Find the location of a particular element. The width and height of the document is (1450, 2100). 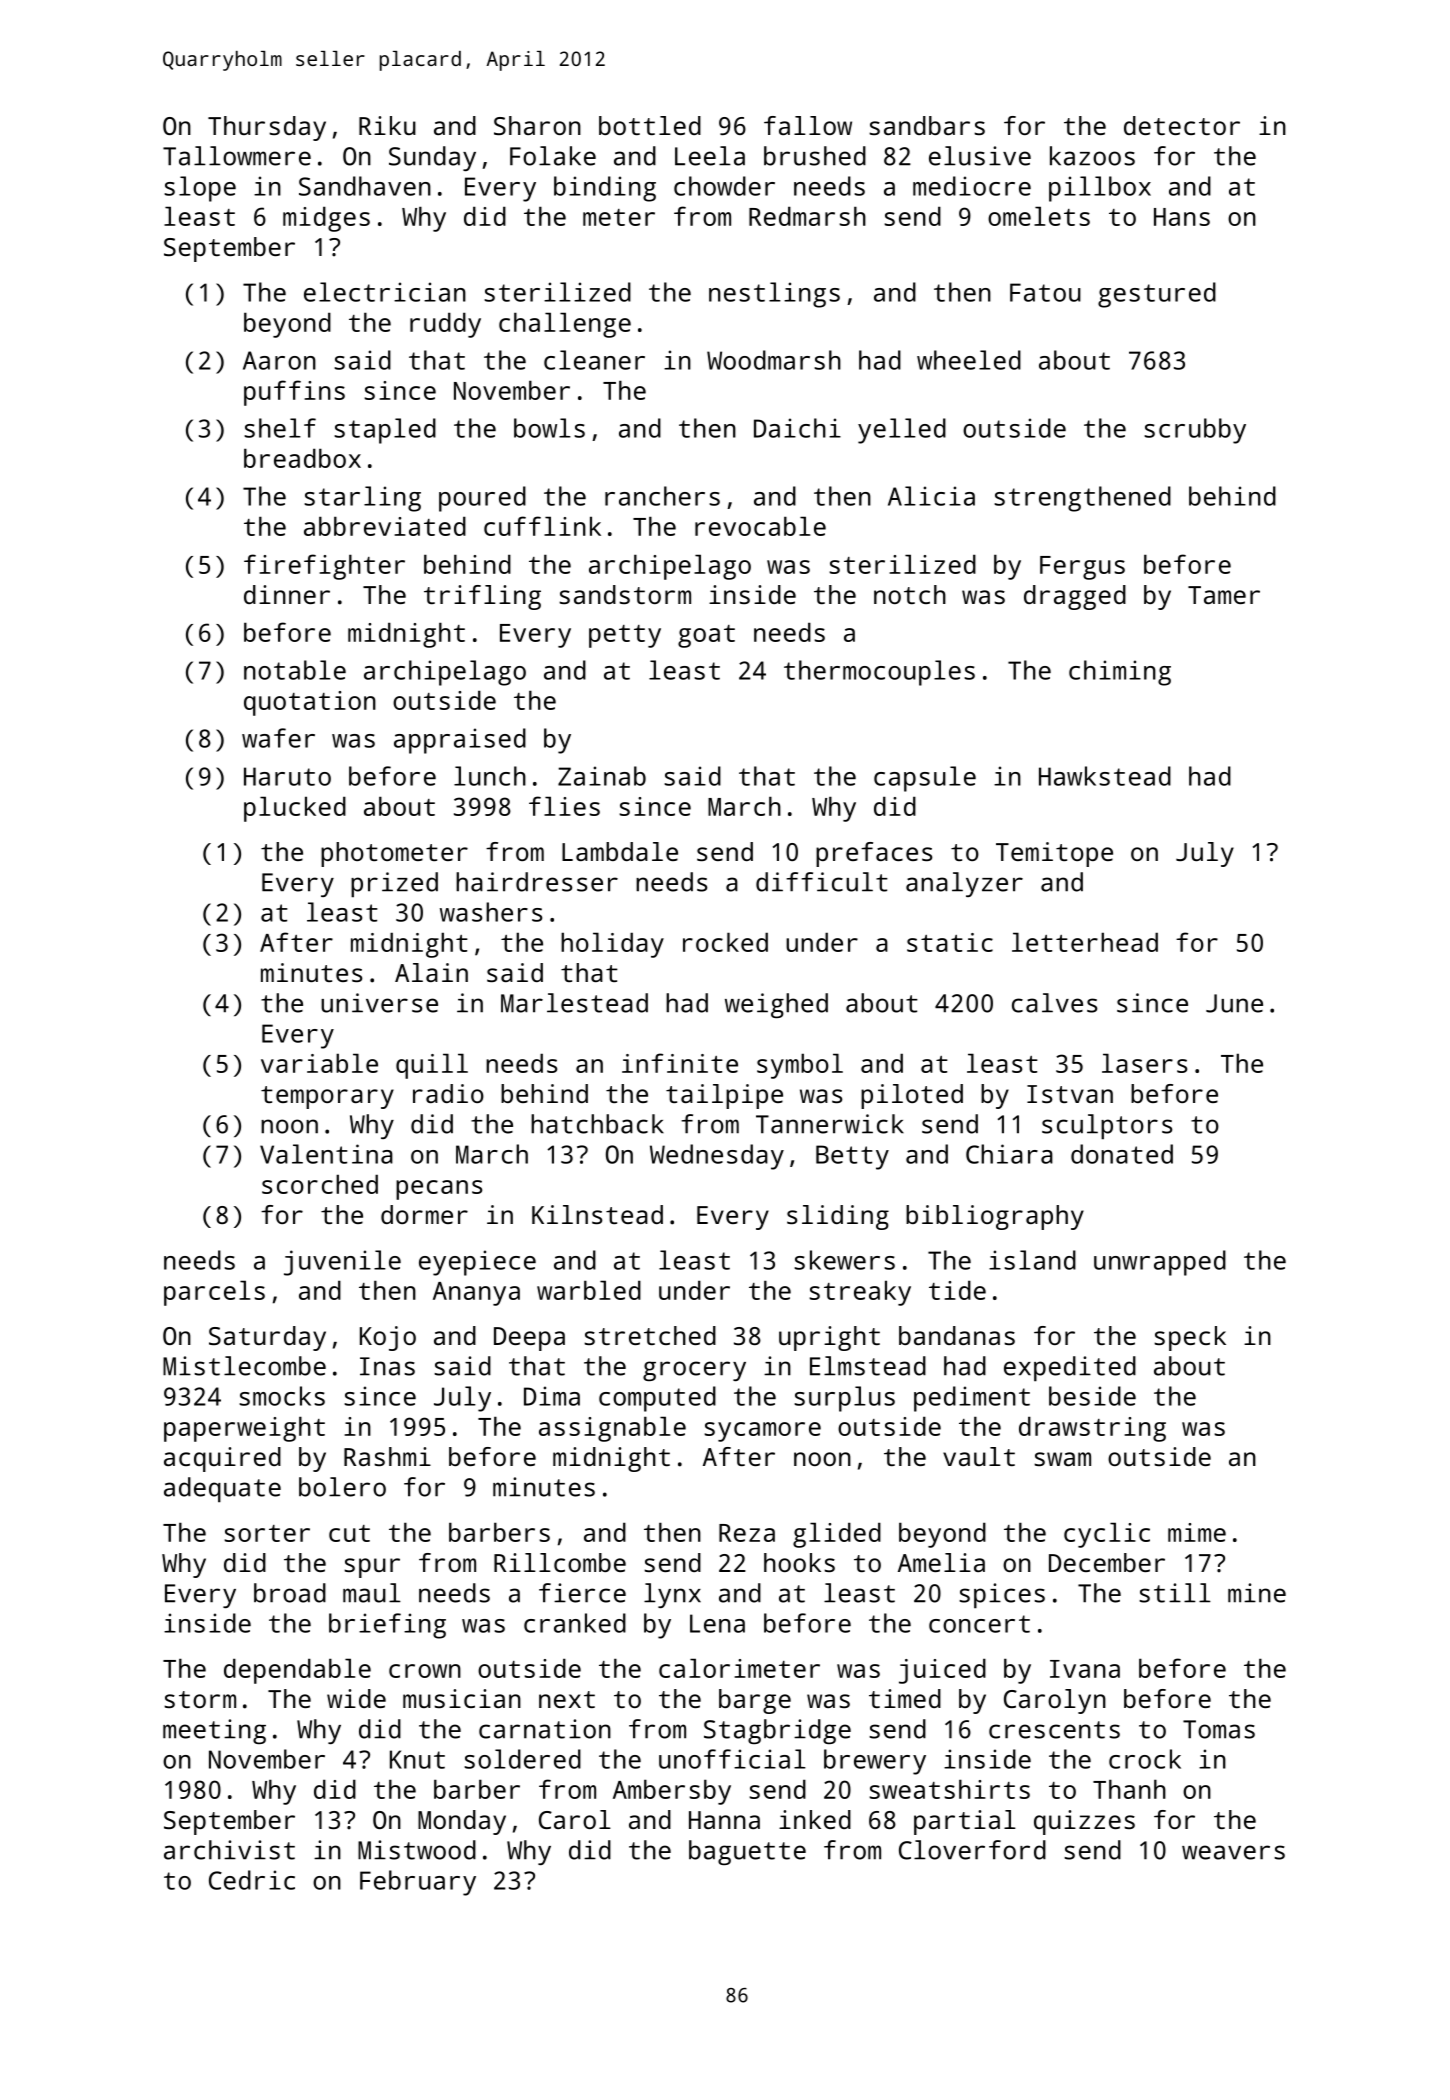

lasers is located at coordinates (1144, 1063).
